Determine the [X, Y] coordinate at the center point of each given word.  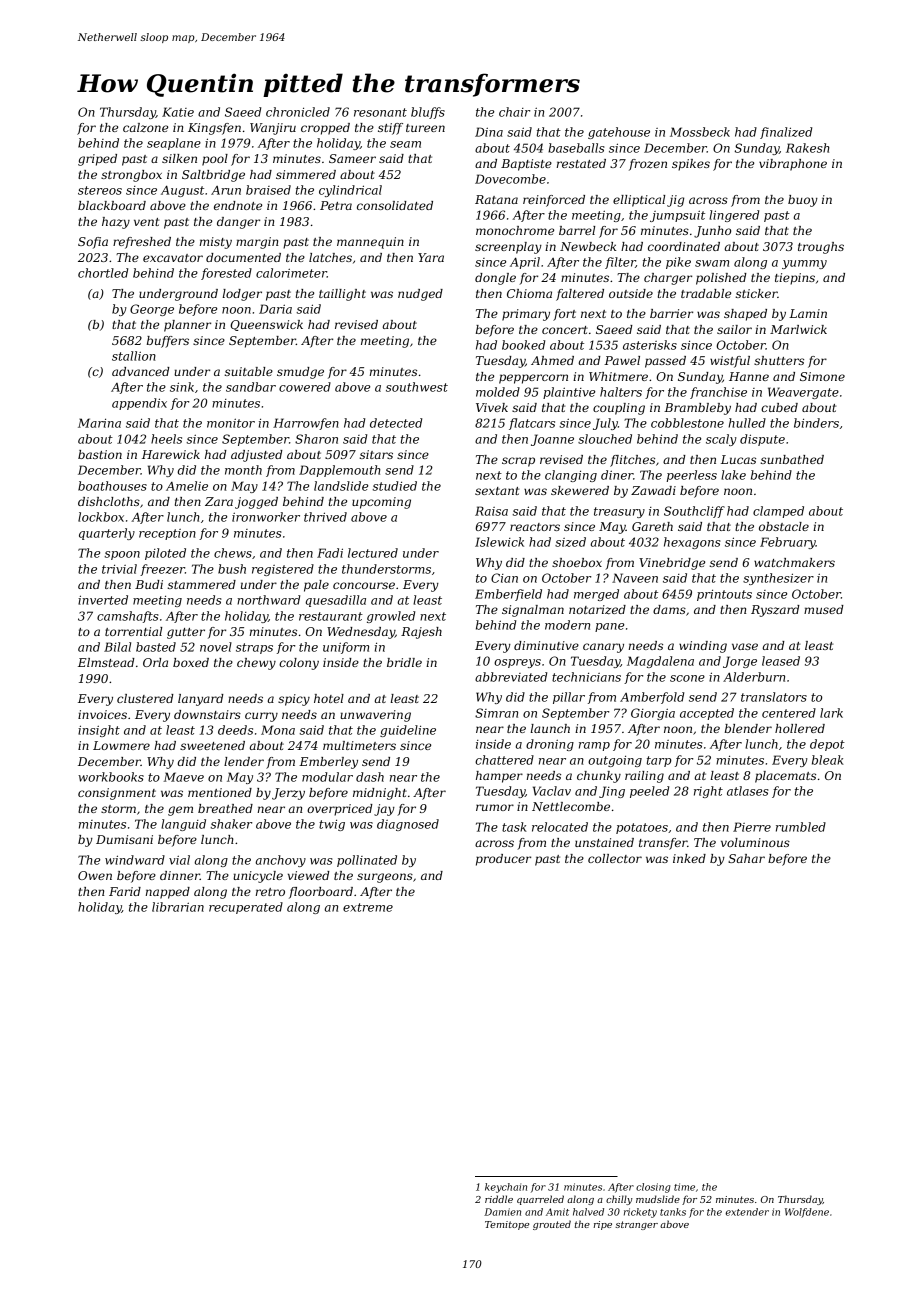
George [152, 310]
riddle [499, 1199]
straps [254, 648]
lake [733, 475]
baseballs [576, 148]
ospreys [517, 663]
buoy [803, 201]
